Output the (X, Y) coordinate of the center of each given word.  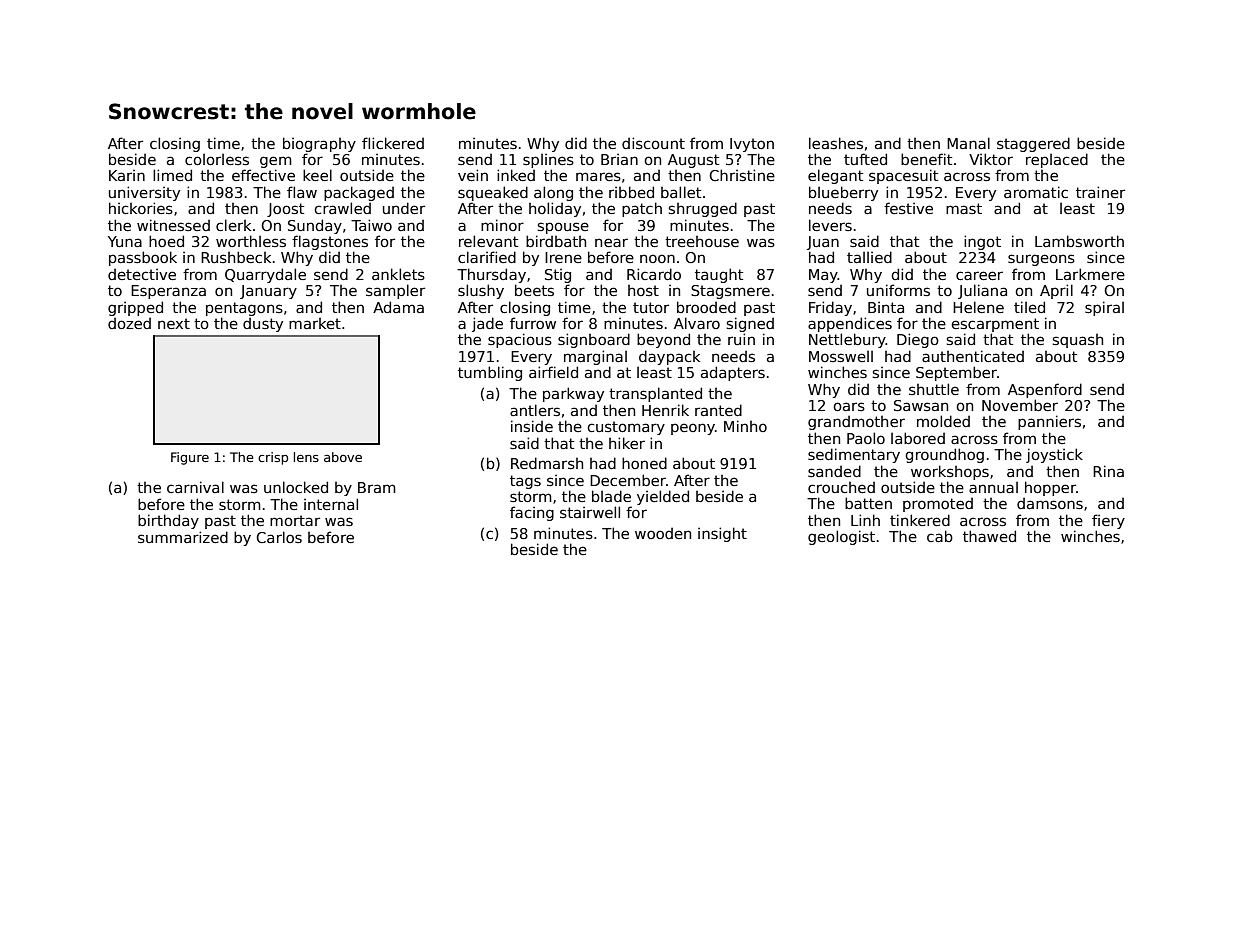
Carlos (279, 537)
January (268, 292)
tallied (869, 257)
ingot (982, 242)
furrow (533, 323)
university (144, 193)
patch (642, 209)
